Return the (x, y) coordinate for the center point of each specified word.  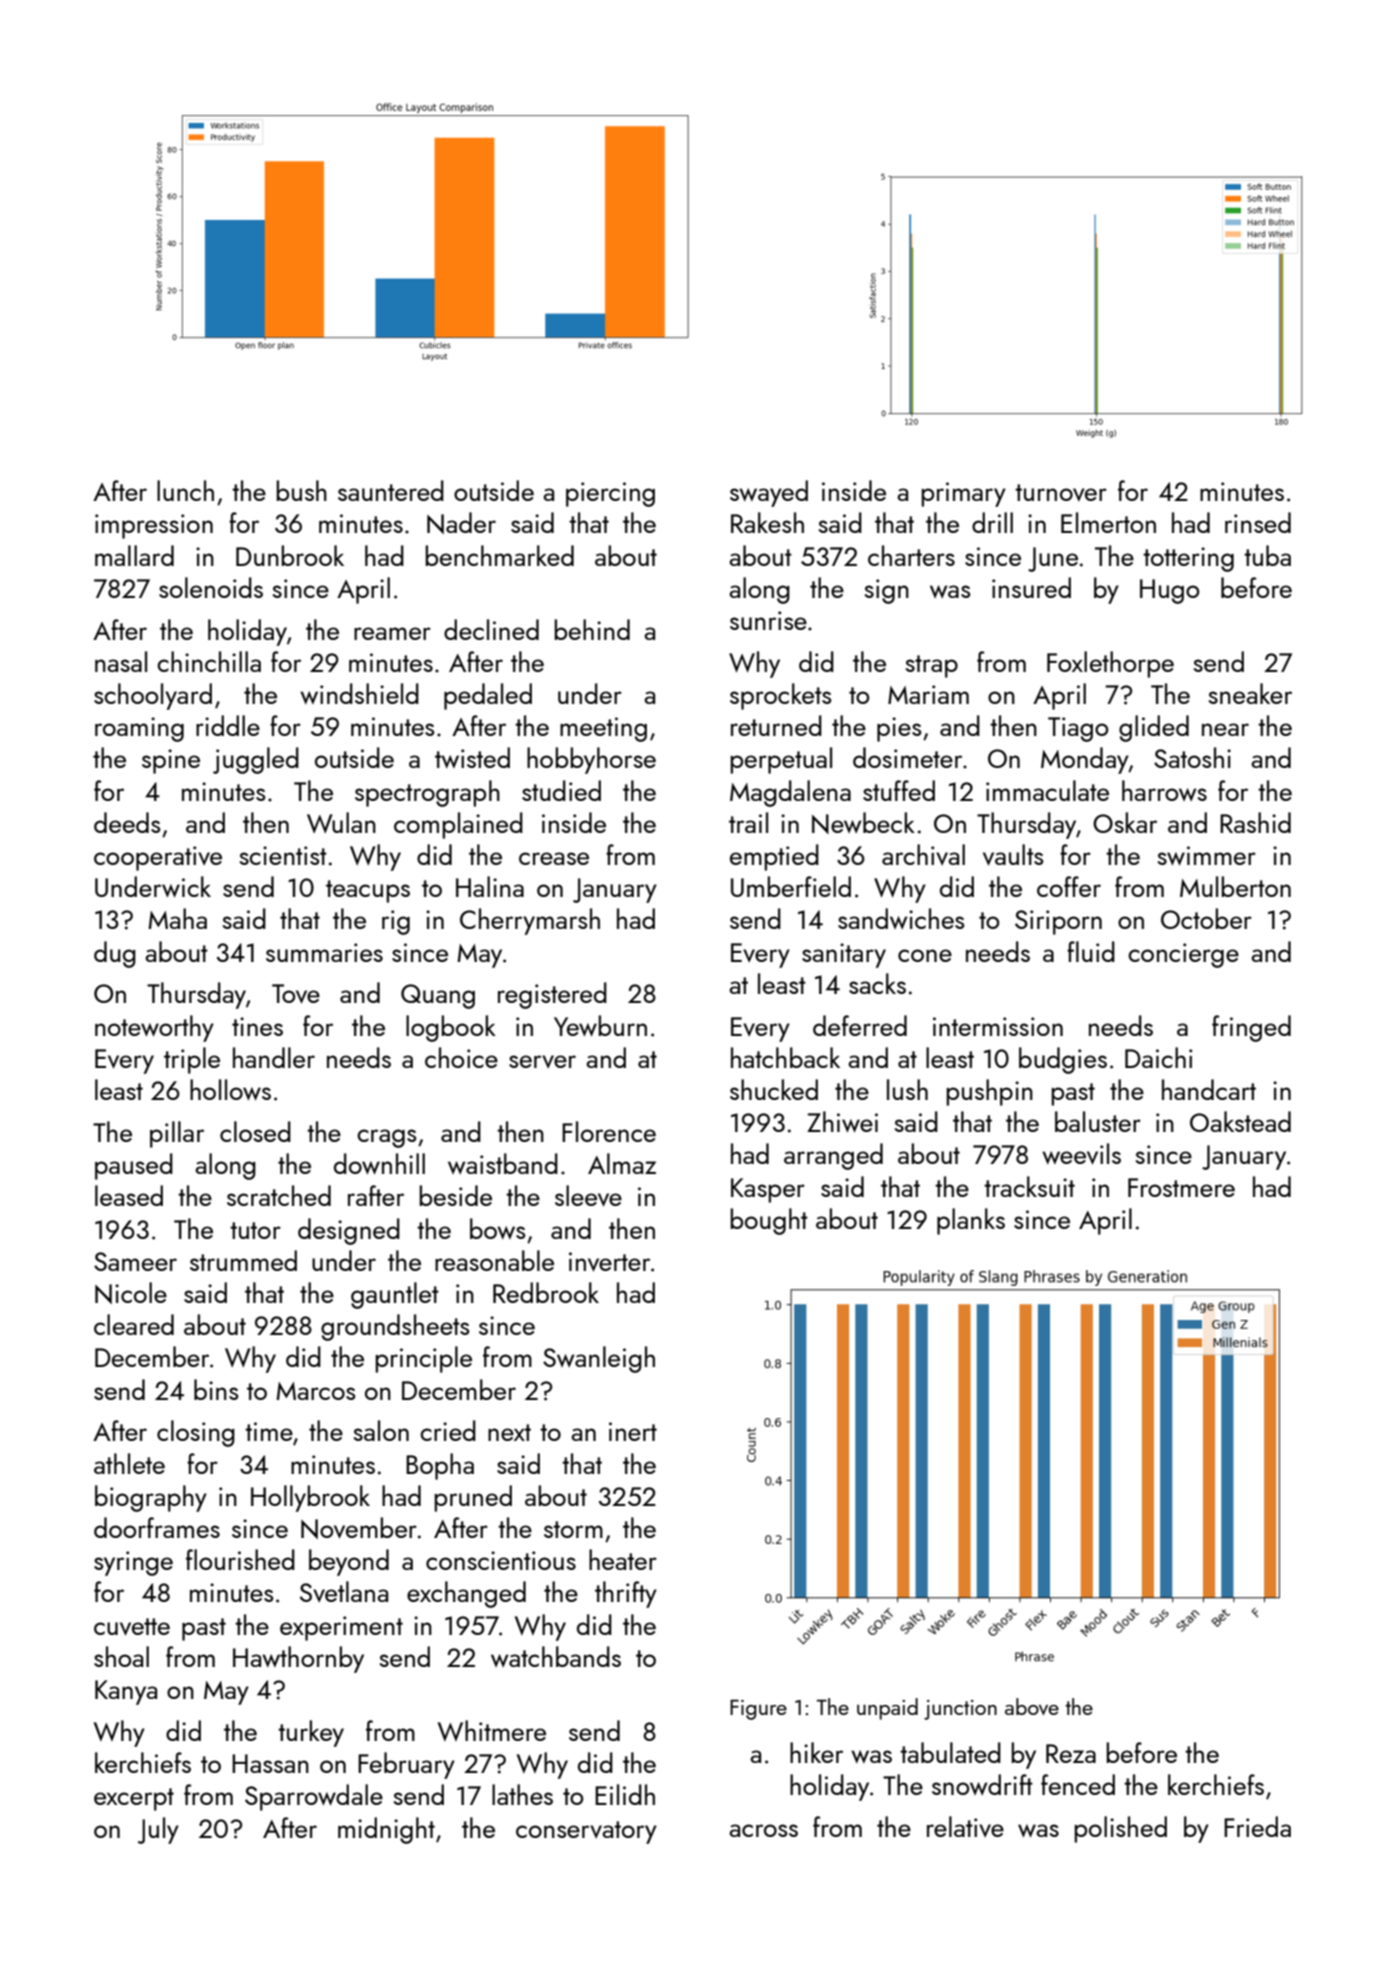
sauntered (391, 490)
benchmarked (499, 555)
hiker (816, 1752)
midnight (386, 1830)
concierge (1183, 955)
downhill (379, 1164)
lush (907, 1089)
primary (963, 494)
